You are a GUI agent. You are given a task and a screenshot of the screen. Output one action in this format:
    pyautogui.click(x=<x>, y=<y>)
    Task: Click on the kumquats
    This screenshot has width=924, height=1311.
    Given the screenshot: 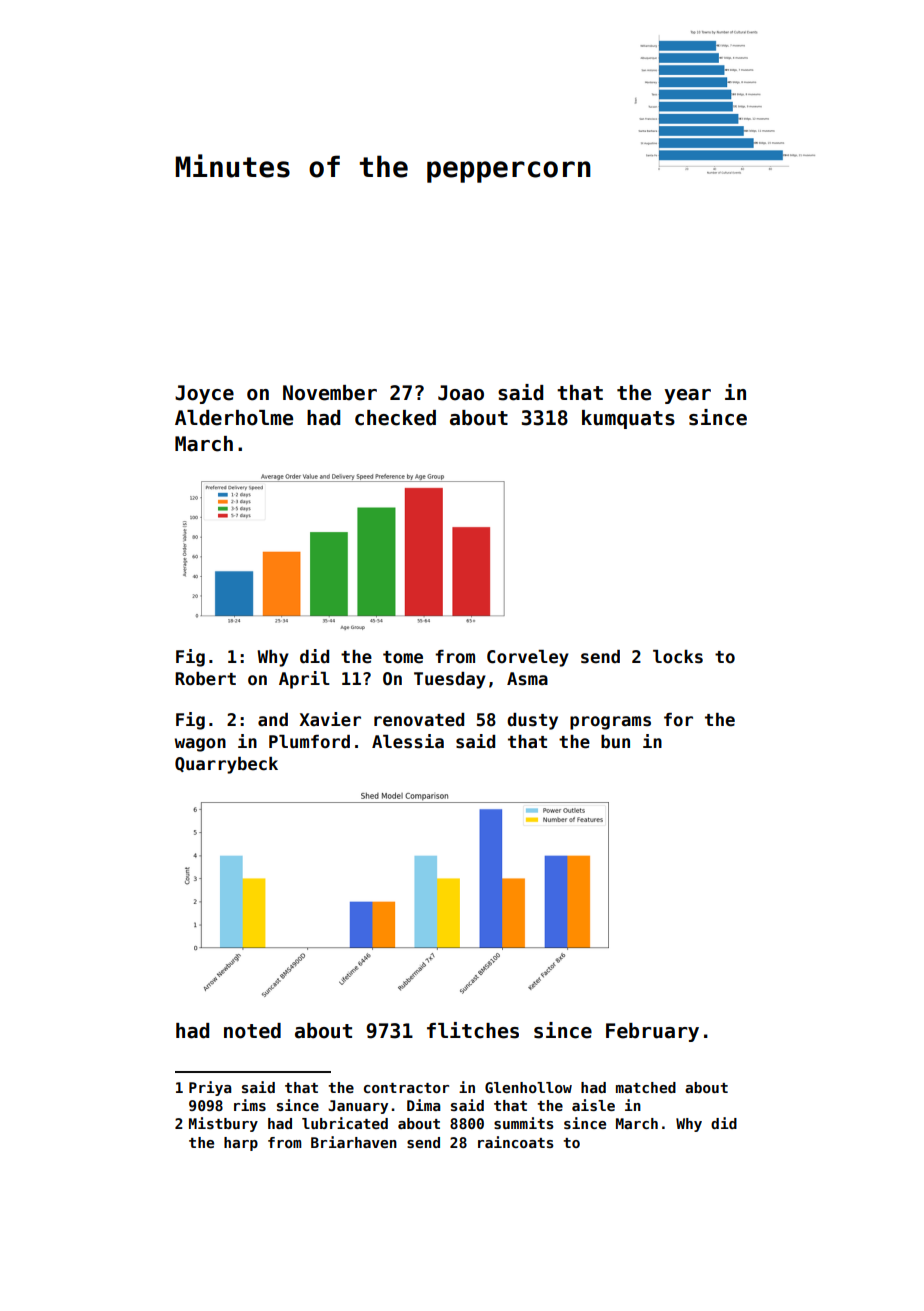 What is the action you would take?
    pyautogui.click(x=628, y=419)
